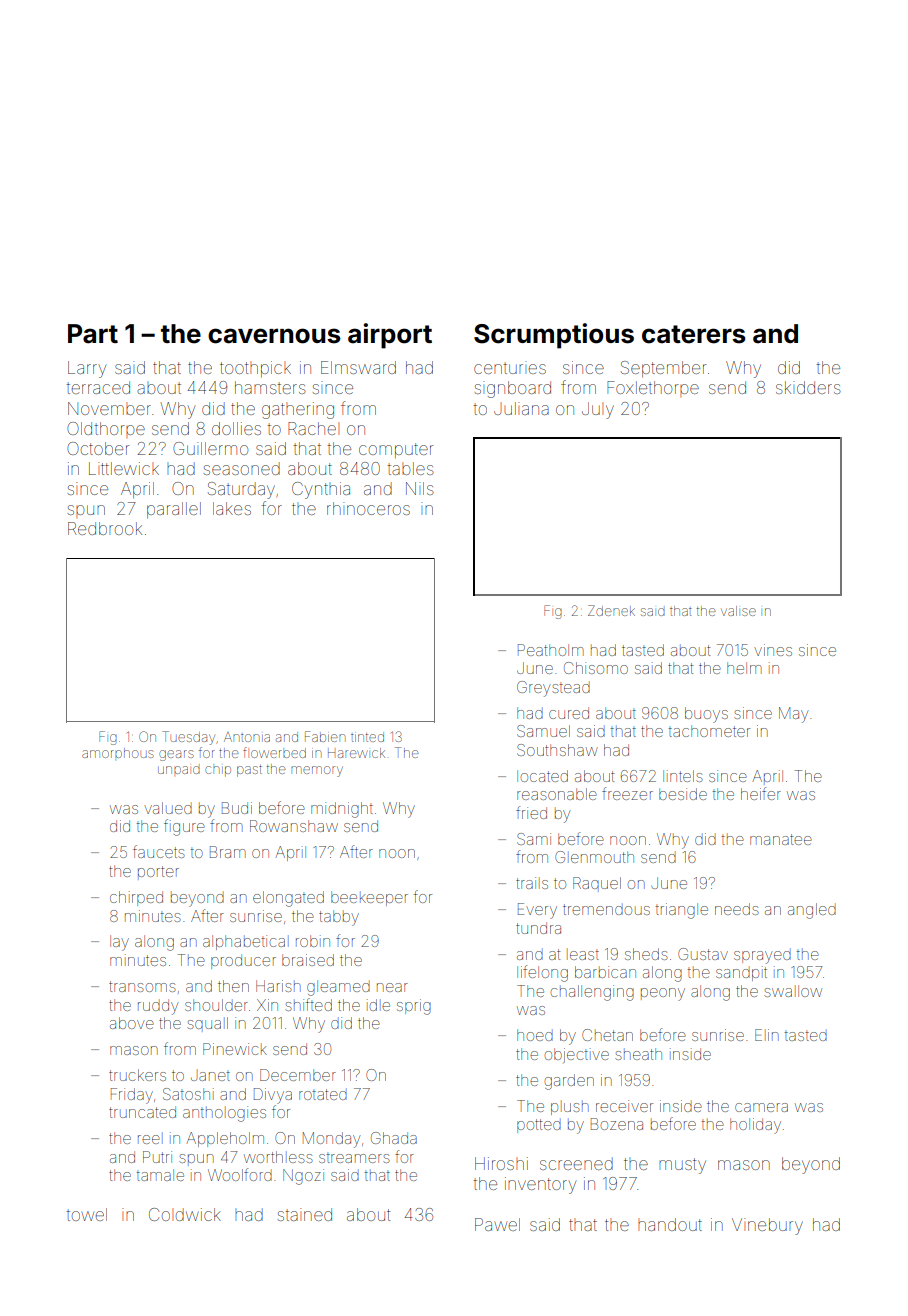 The width and height of the image is (908, 1316). What do you see at coordinates (342, 810) in the image?
I see `midnight` at bounding box center [342, 810].
